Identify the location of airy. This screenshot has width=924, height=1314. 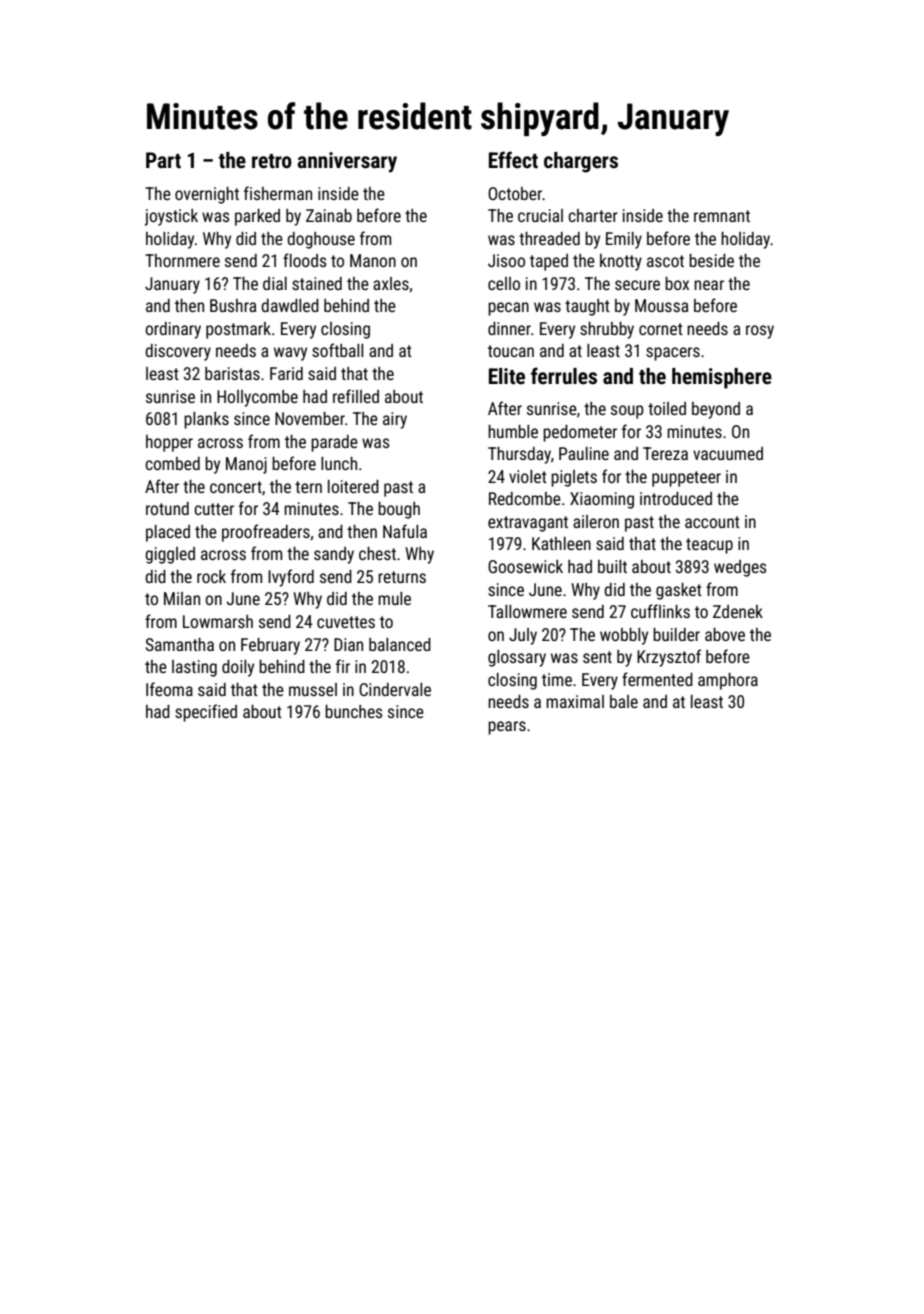
(395, 420).
